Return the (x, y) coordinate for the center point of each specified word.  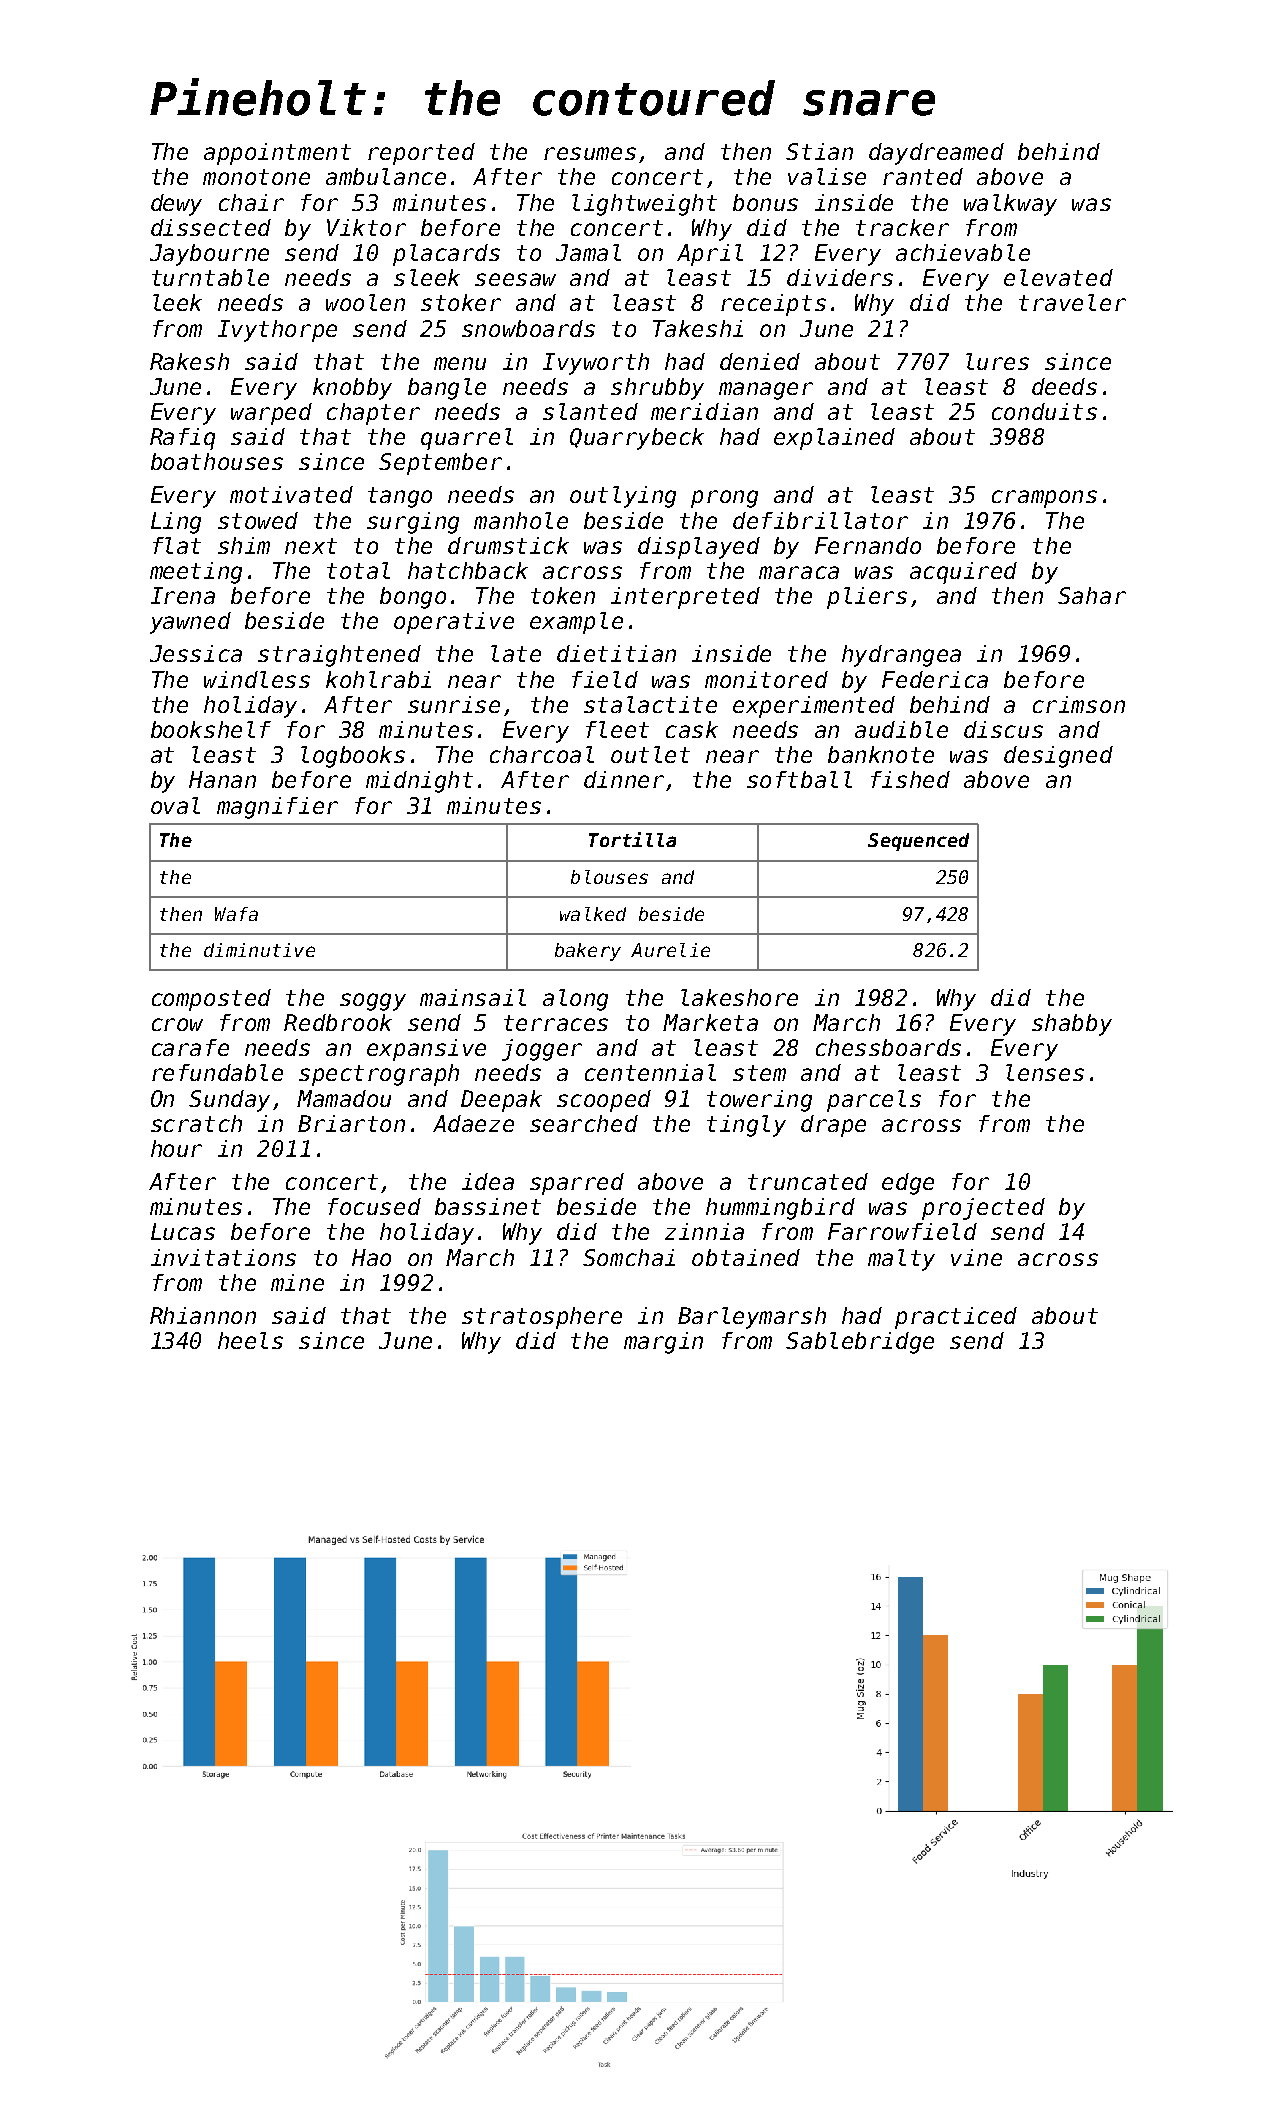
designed (1058, 757)
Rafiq (182, 439)
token (563, 595)
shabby (1072, 1025)
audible (901, 729)
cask (692, 729)
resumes (590, 153)
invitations (223, 1257)
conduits (1044, 411)
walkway (1010, 205)
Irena (183, 595)
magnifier (277, 808)
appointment (277, 154)
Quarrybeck (637, 439)
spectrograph (379, 1075)
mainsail (473, 997)
